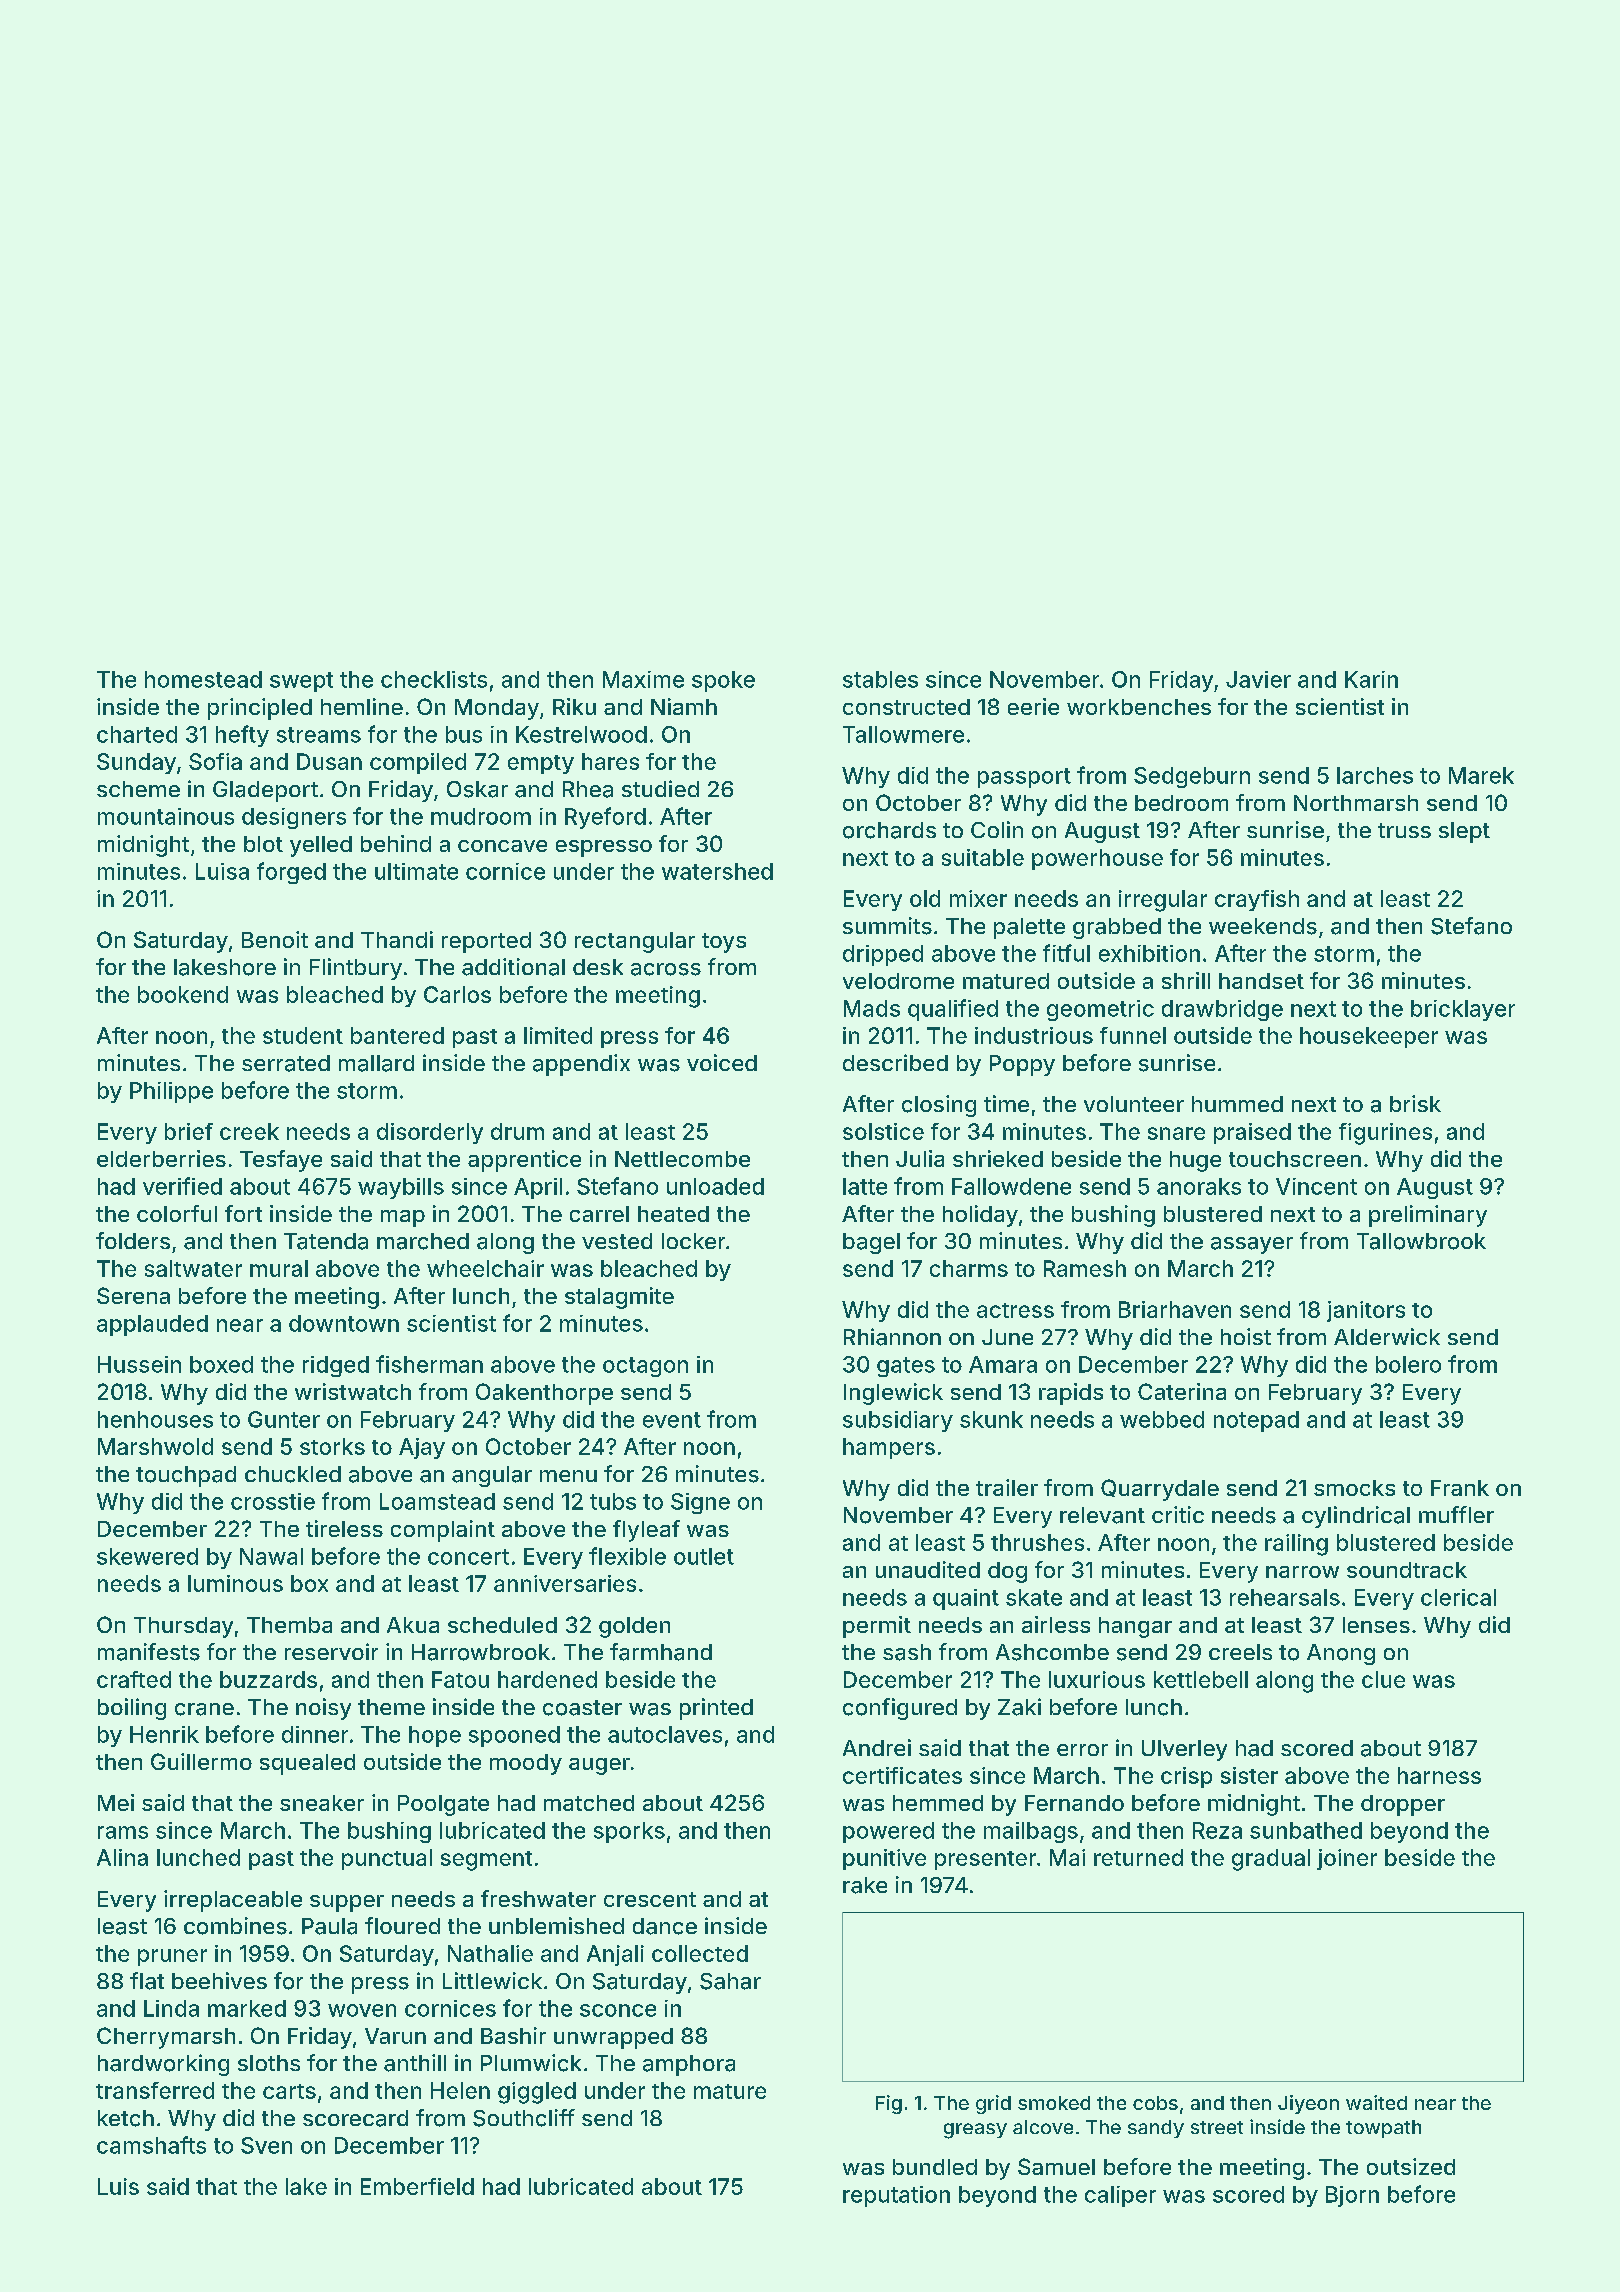  I want to click on Karin, so click(1371, 679).
